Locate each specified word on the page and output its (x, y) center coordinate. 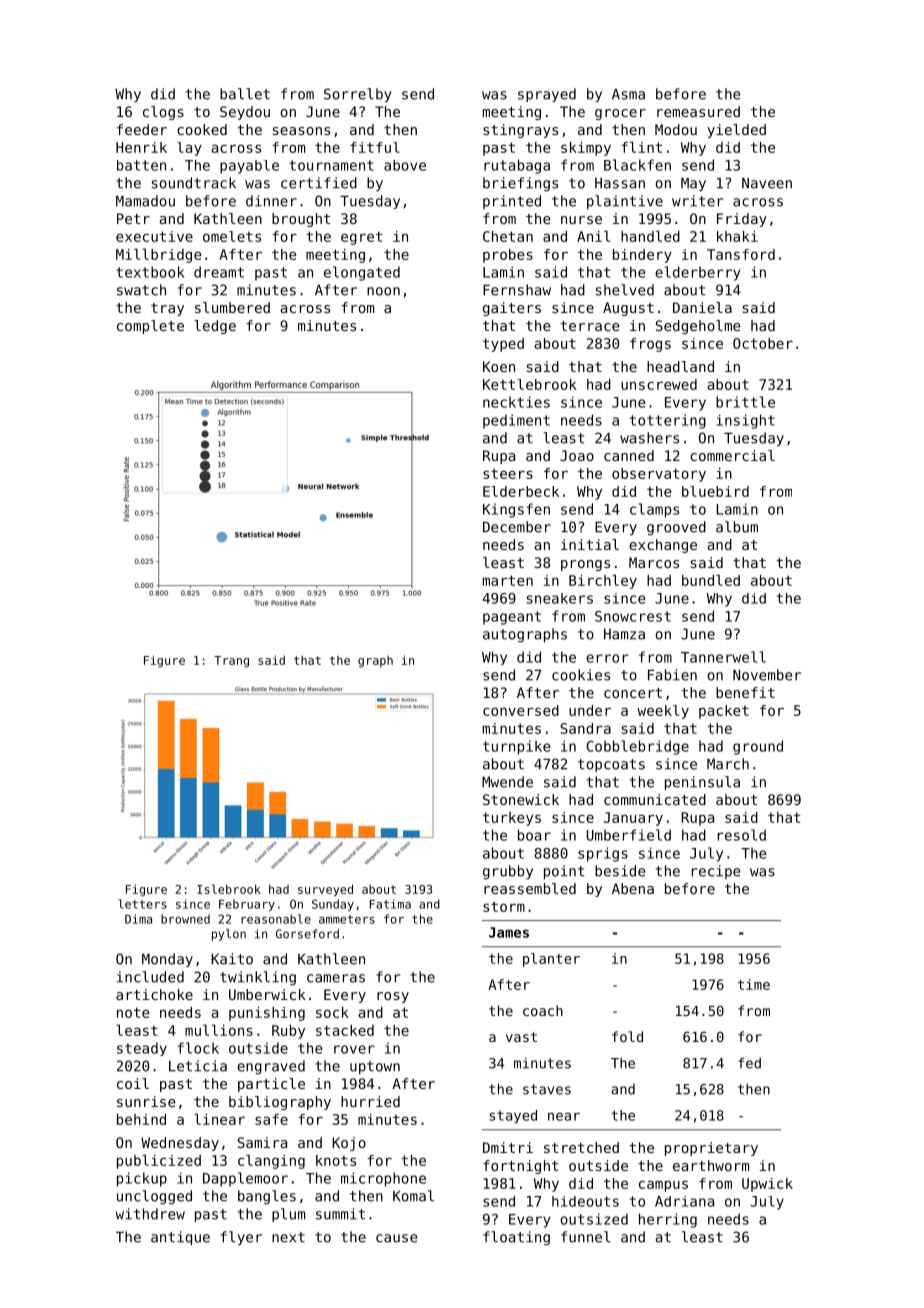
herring (668, 1220)
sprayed (547, 95)
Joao (577, 455)
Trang (231, 662)
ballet (245, 94)
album (737, 527)
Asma (628, 94)
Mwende (507, 782)
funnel (585, 1237)
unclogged (154, 1197)
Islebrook (229, 889)
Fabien (672, 675)
